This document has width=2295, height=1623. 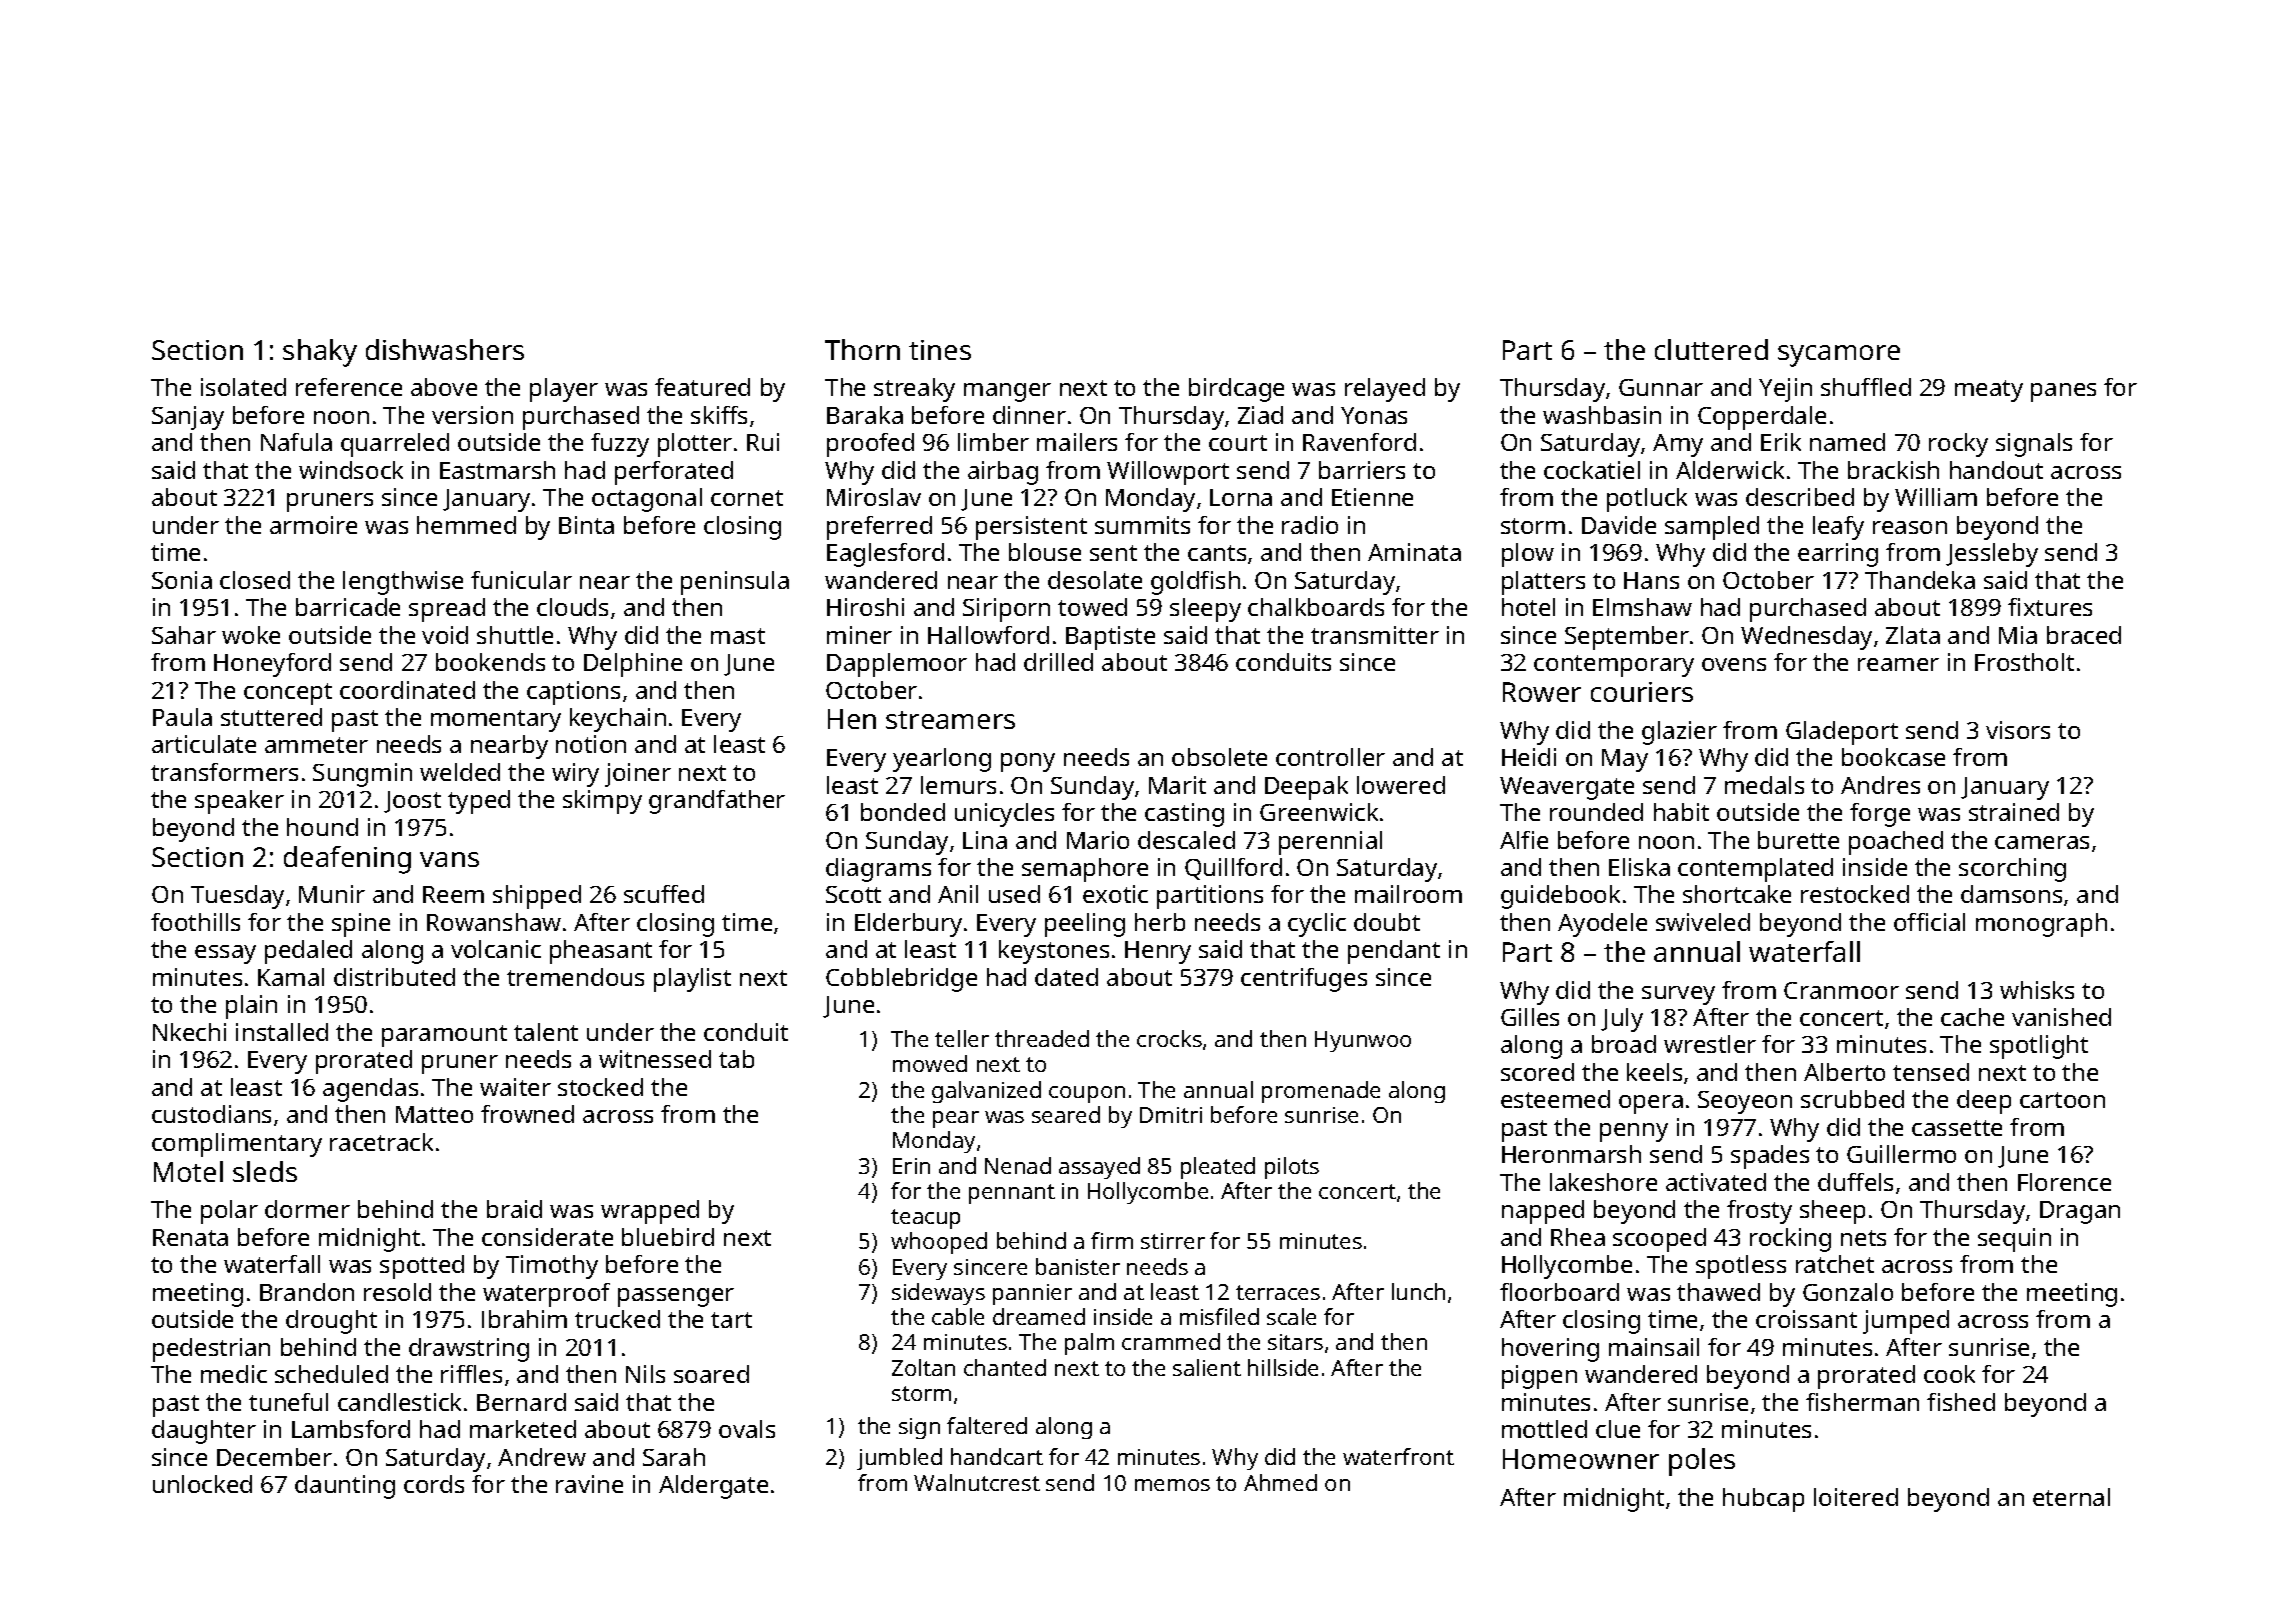 What do you see at coordinates (2062, 1100) in the document?
I see `cartoon` at bounding box center [2062, 1100].
